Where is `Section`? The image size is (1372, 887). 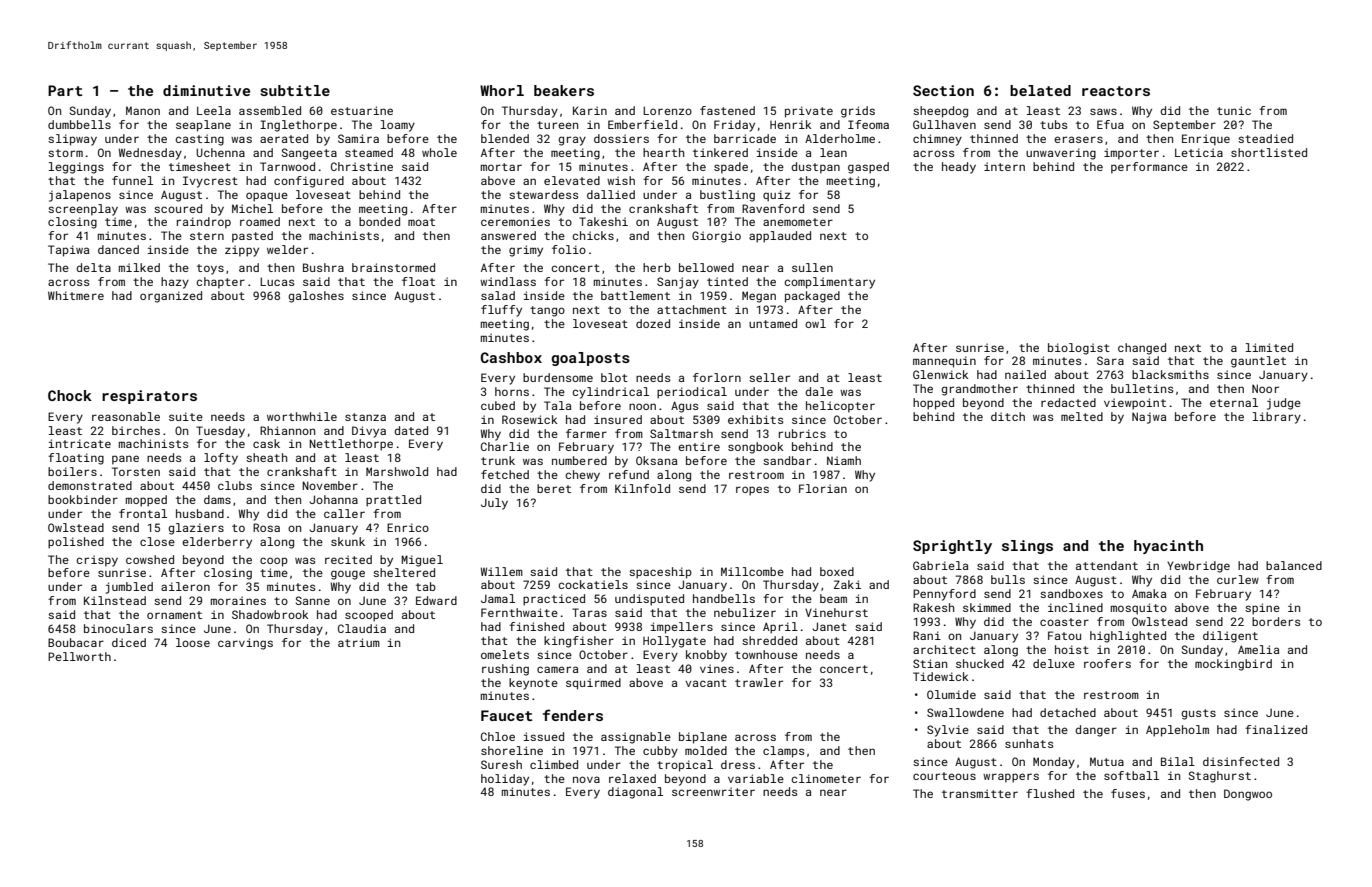
Section is located at coordinates (943, 90).
